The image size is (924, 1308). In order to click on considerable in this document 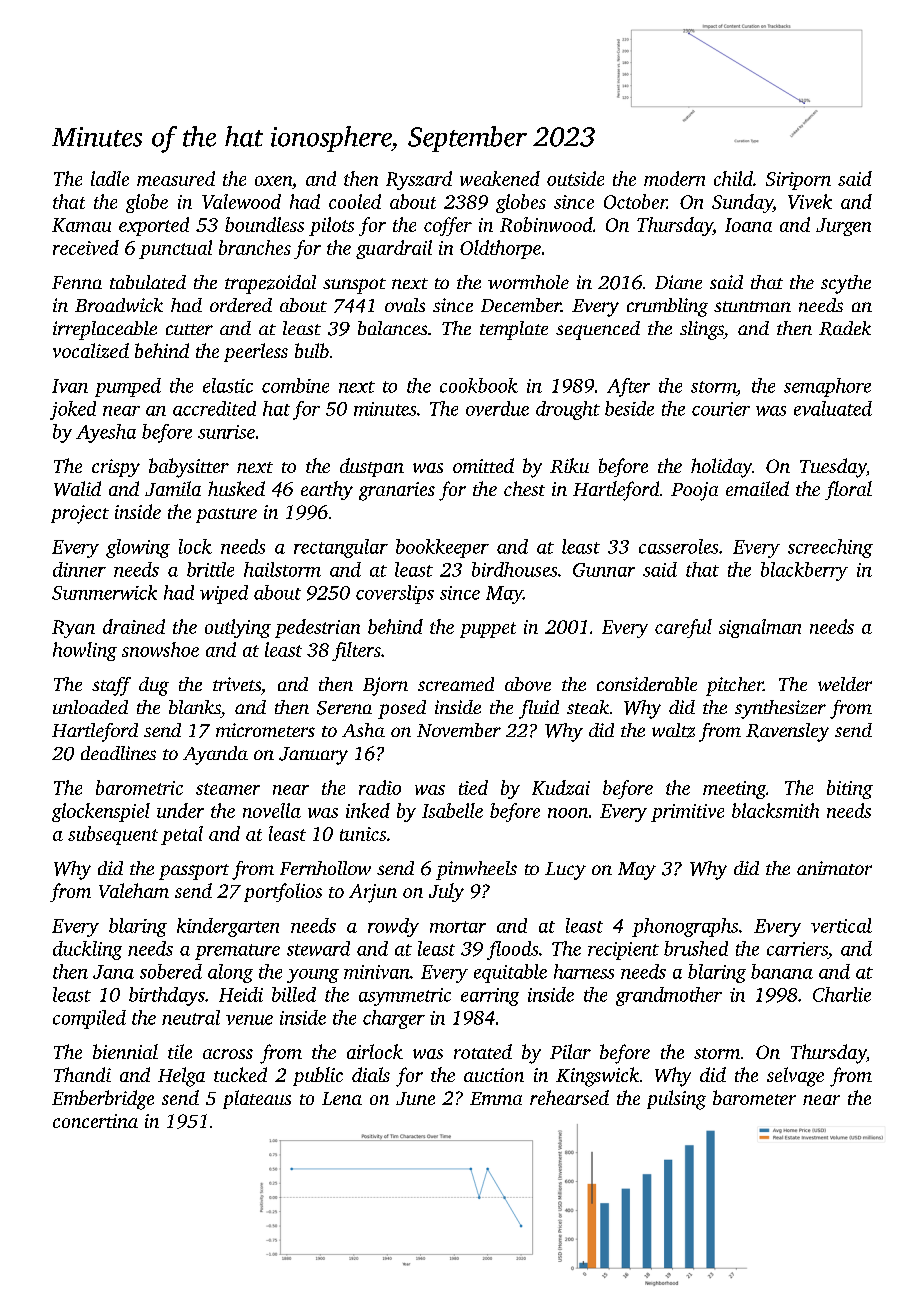, I will do `click(647, 684)`.
